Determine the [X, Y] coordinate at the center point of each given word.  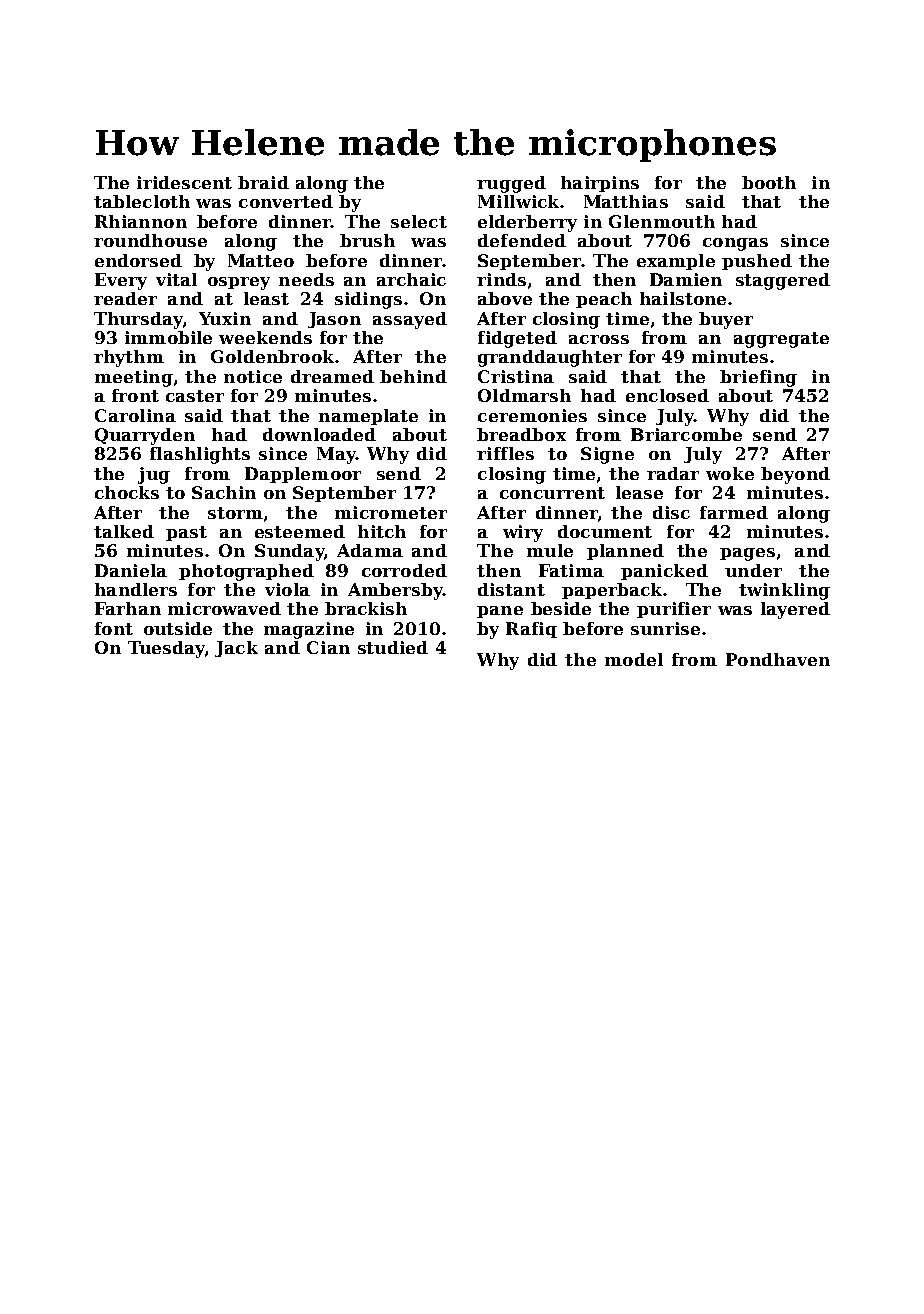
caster [195, 396]
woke [730, 473]
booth [769, 182]
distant [511, 589]
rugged [511, 184]
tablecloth [142, 201]
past [186, 533]
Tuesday [166, 649]
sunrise [665, 628]
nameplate [368, 417]
